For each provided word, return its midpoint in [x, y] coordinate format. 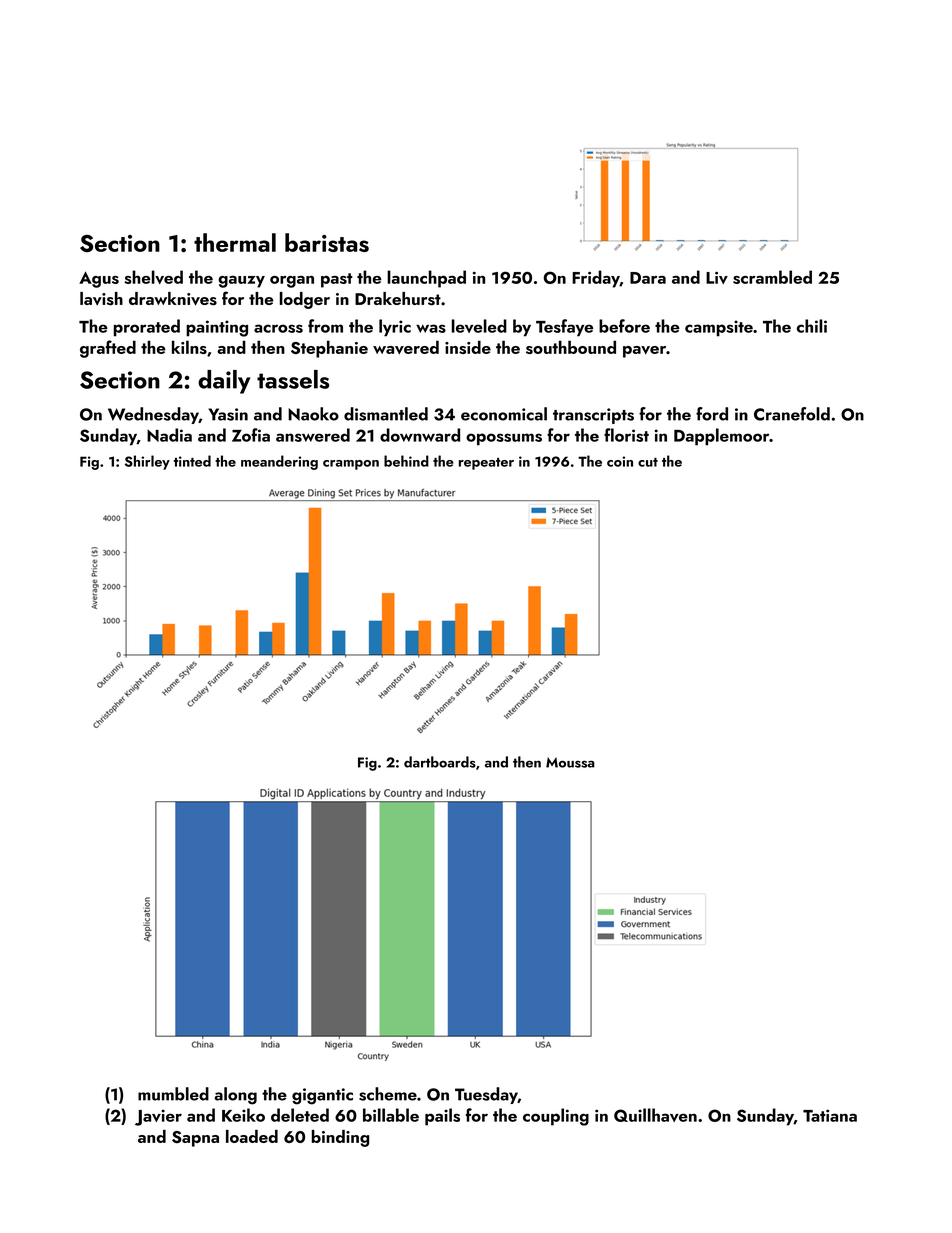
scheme [388, 1094]
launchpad [426, 279]
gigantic [322, 1096]
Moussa [570, 762]
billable [391, 1115]
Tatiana [830, 1115]
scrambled [772, 277]
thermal [235, 242]
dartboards [440, 762]
